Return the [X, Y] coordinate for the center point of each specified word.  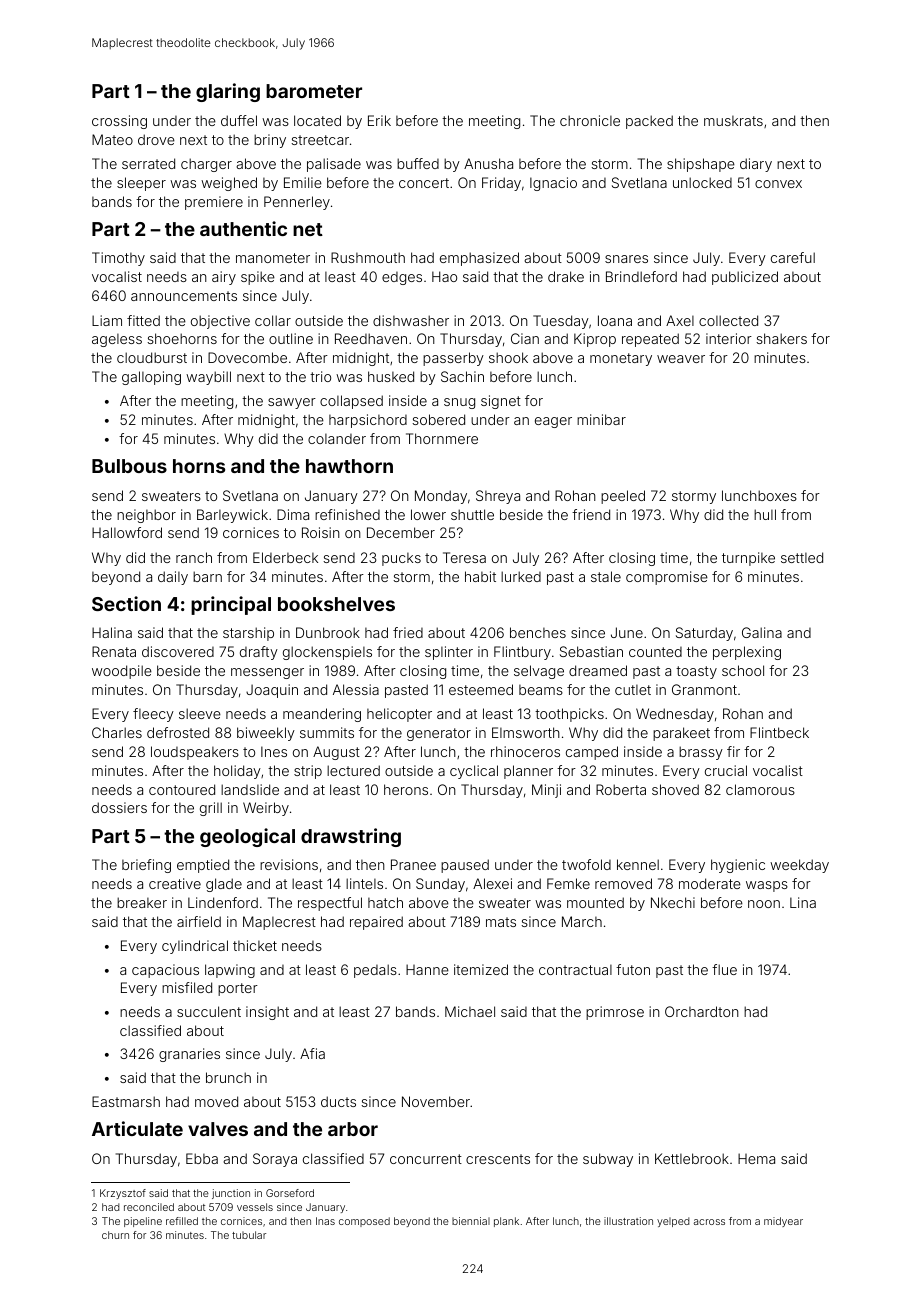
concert [424, 183]
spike [258, 278]
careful [793, 257]
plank [506, 1222]
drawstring [351, 837]
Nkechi [673, 902]
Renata [114, 651]
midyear [783, 1222]
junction [231, 1194]
